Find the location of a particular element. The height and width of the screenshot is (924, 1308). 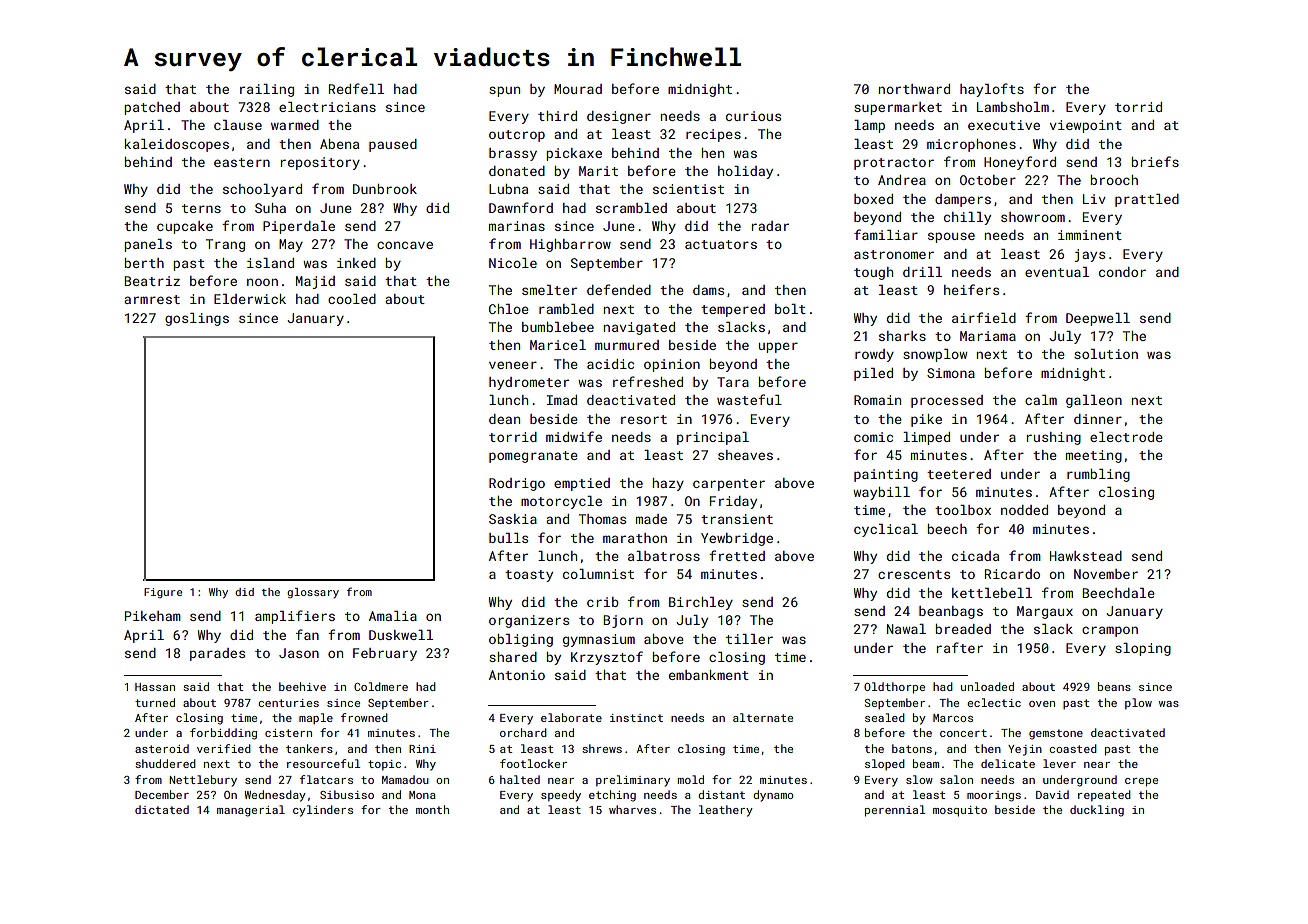

cylinders is located at coordinates (323, 811).
